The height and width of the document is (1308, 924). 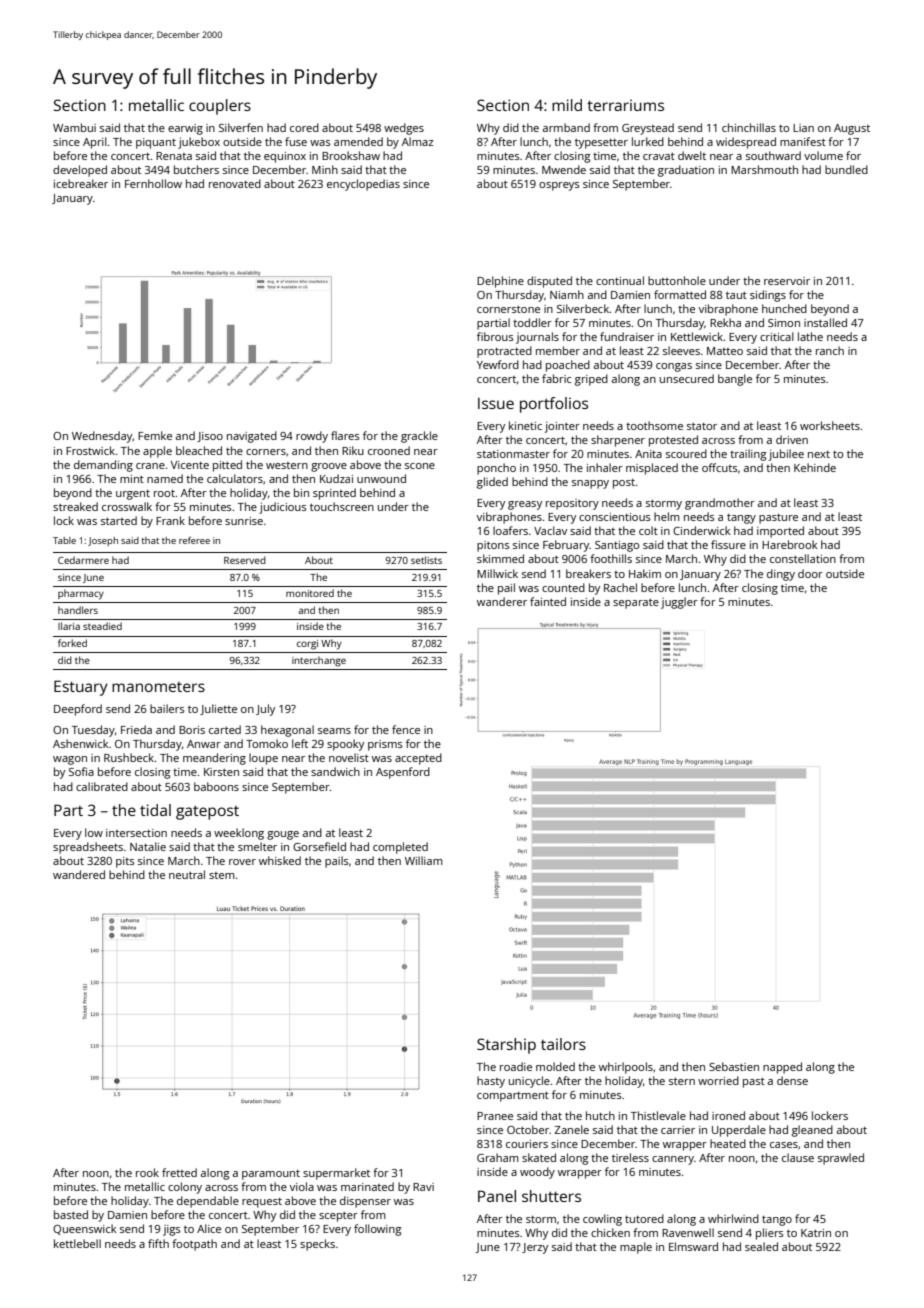 I want to click on setlists, so click(x=426, y=560).
